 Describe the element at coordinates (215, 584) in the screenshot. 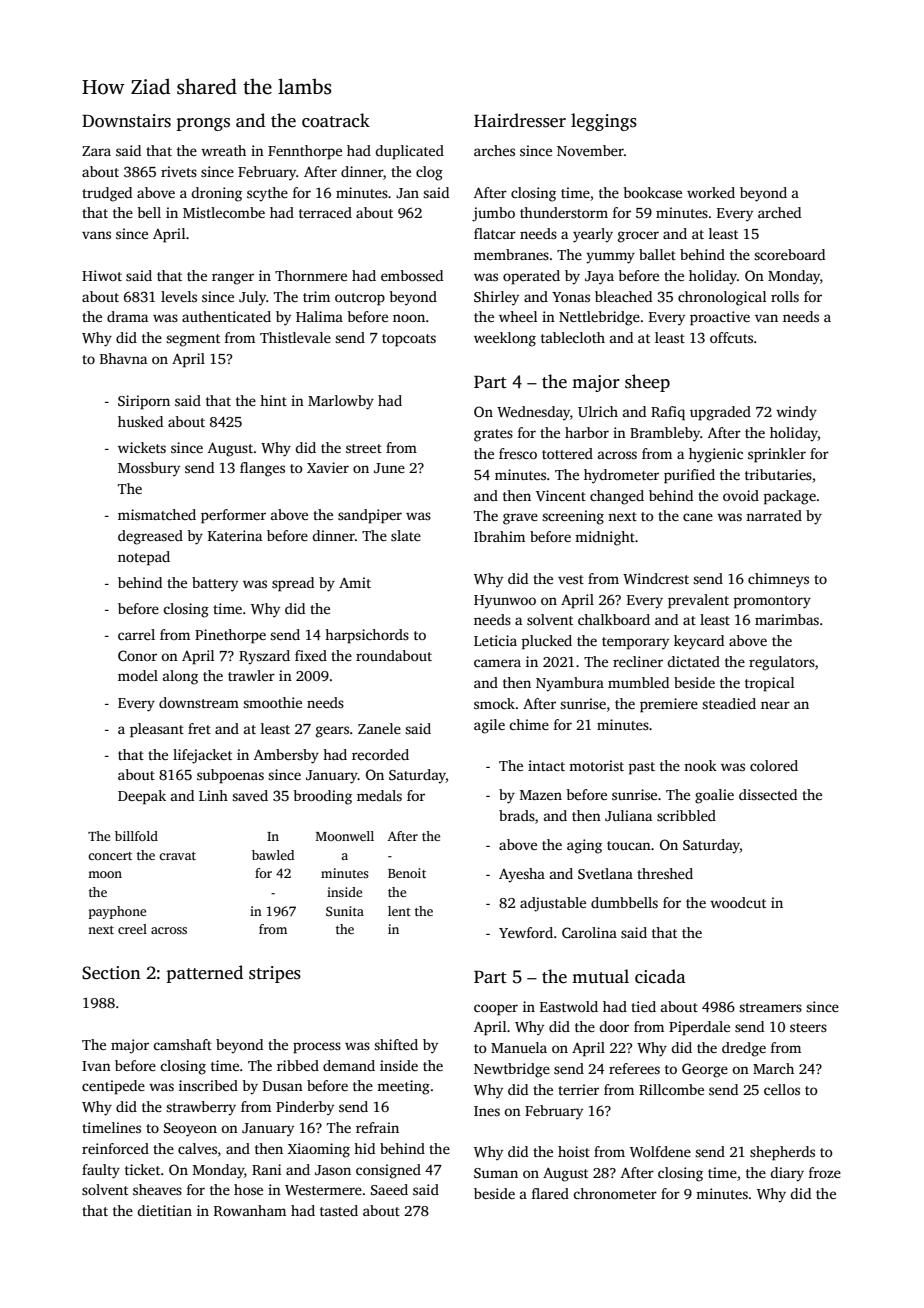

I see `battery` at that location.
